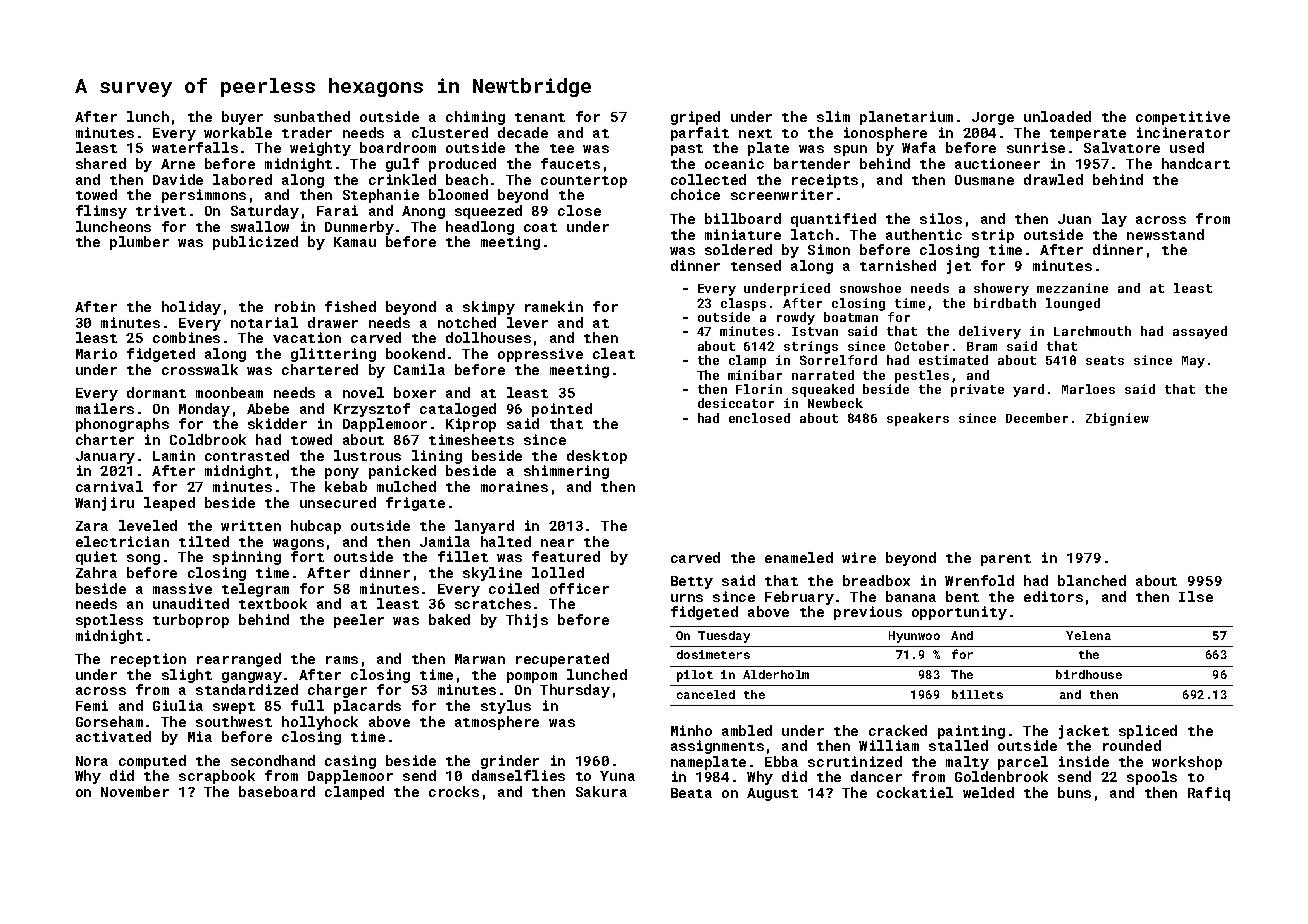 The height and width of the document is (924, 1308). I want to click on Zbigniew, so click(1117, 419).
